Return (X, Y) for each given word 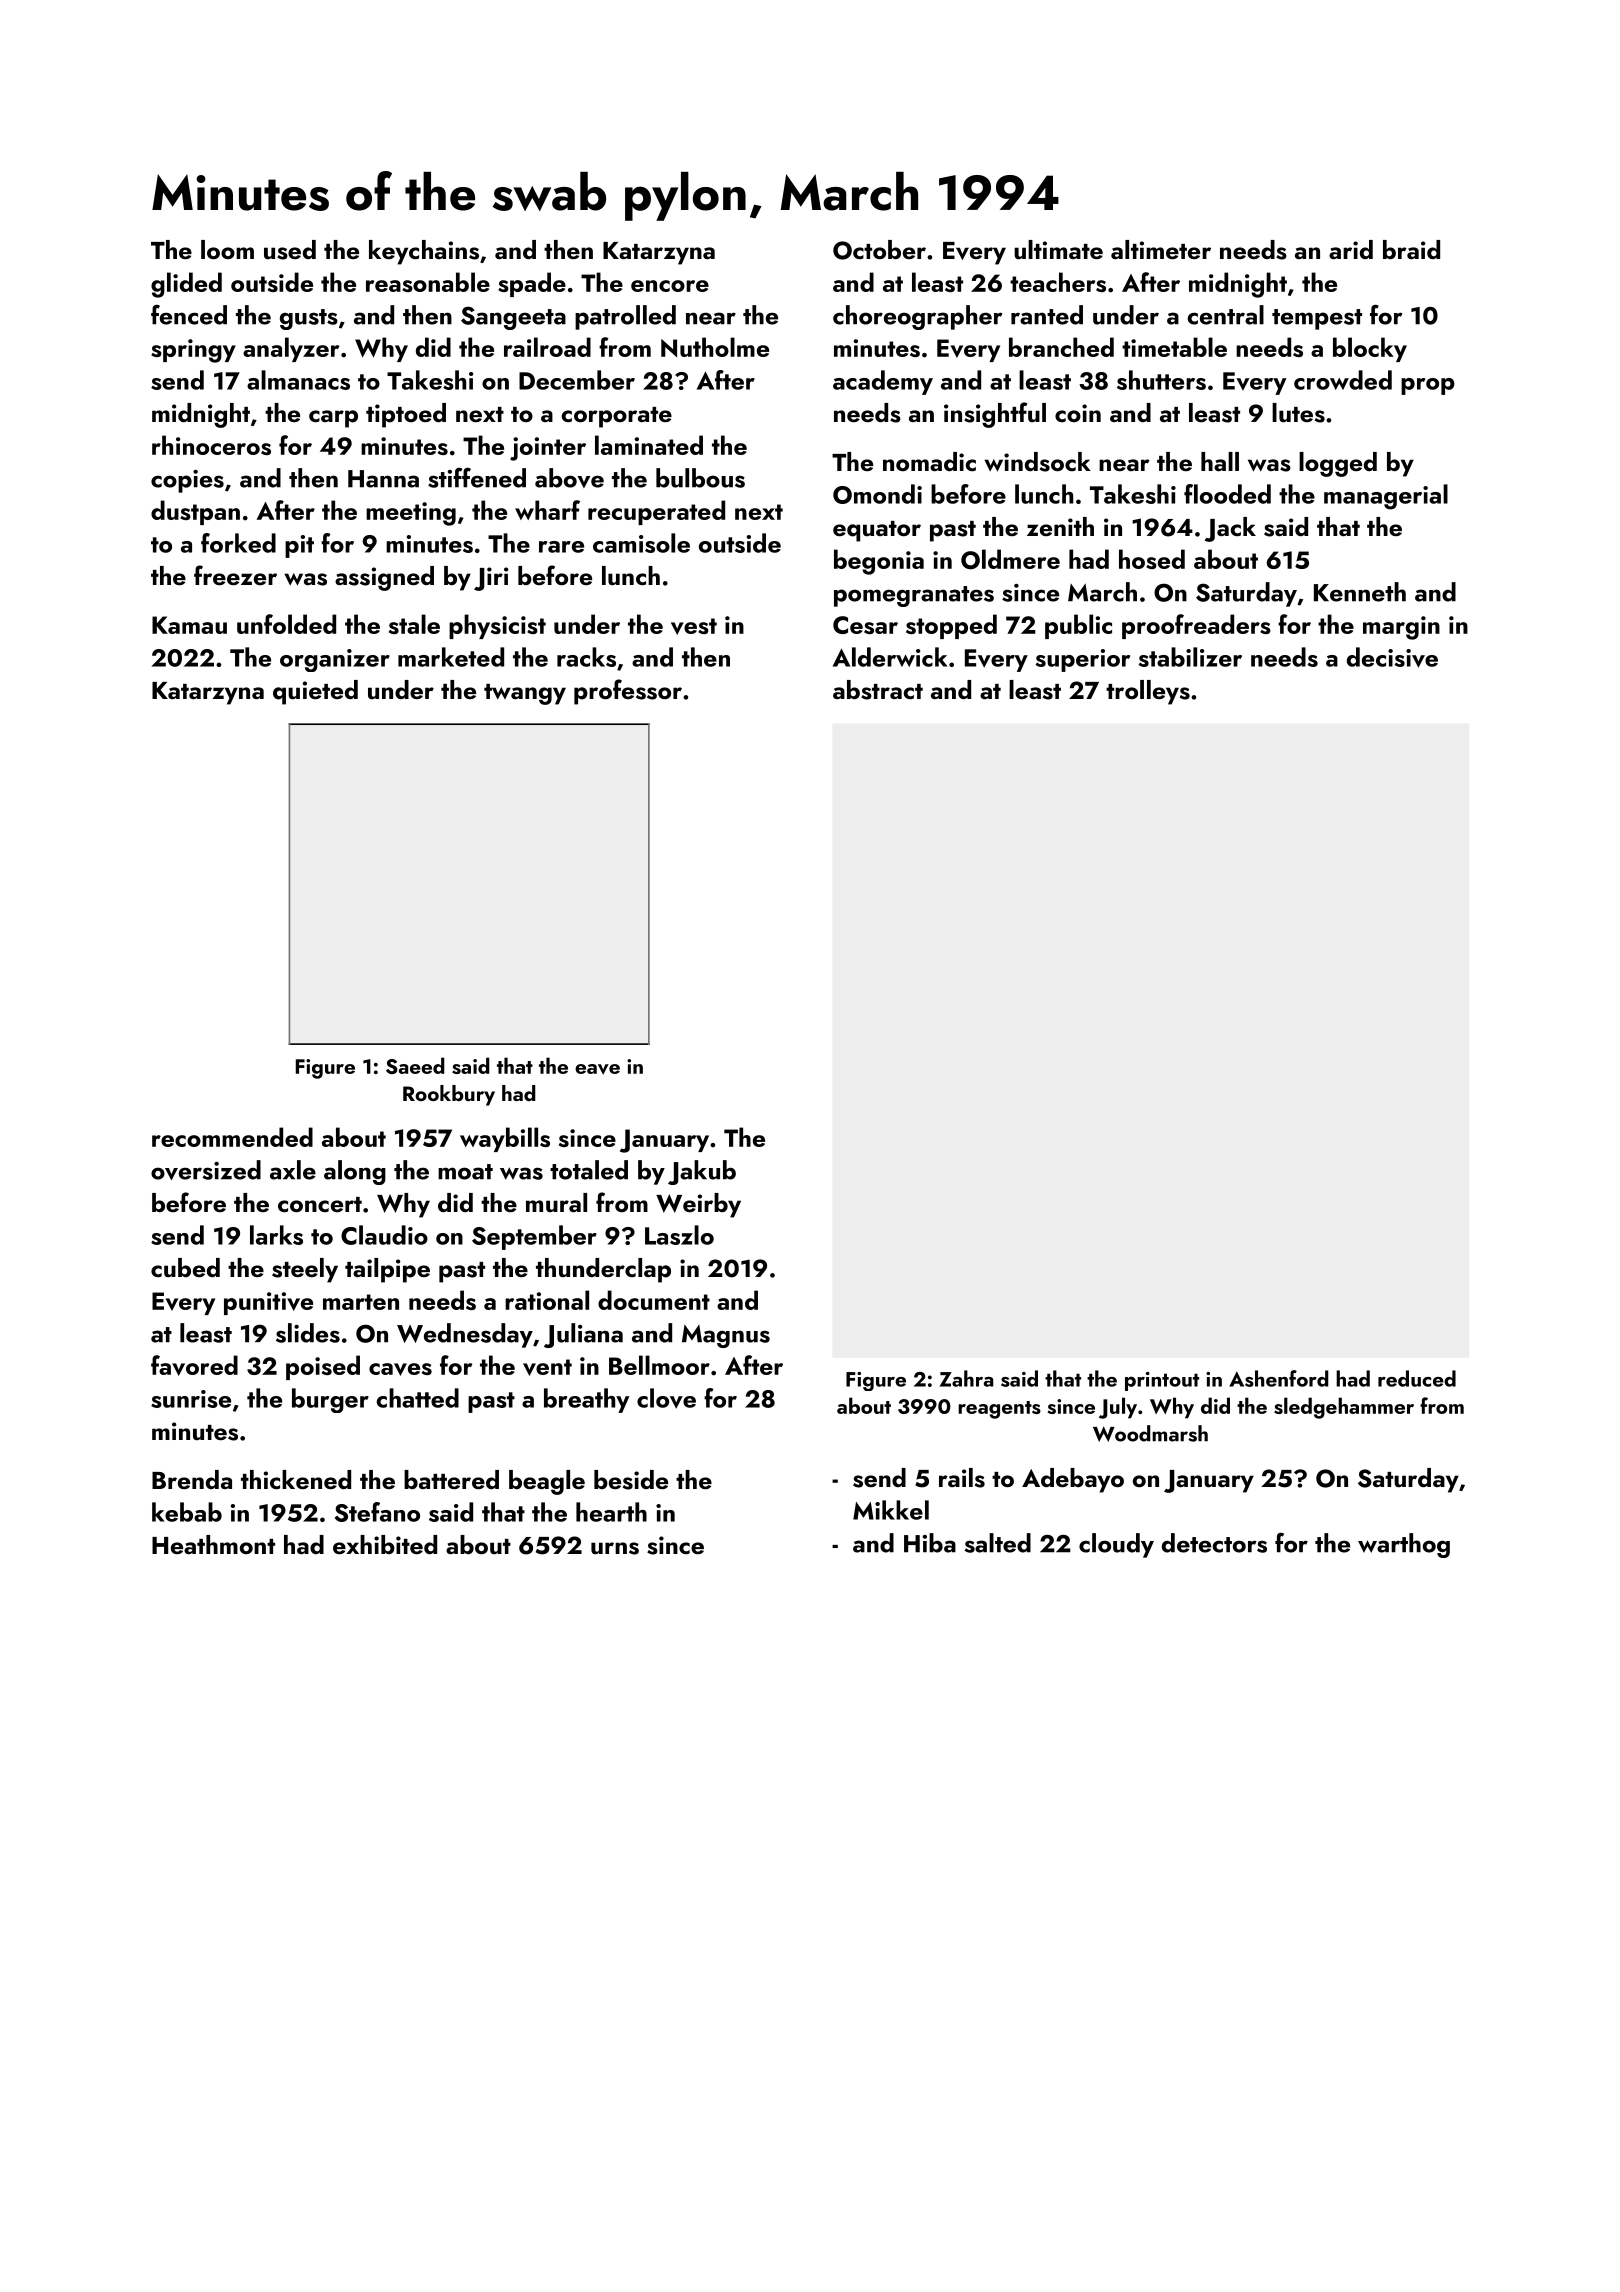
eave (597, 1069)
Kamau (189, 625)
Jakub (702, 1172)
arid (1351, 249)
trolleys (1148, 692)
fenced (189, 315)
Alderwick (890, 657)
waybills (505, 1139)
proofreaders (1196, 626)
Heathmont (213, 1544)
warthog (1404, 1545)
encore (670, 286)
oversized (206, 1170)
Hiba (930, 1543)
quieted (315, 692)
